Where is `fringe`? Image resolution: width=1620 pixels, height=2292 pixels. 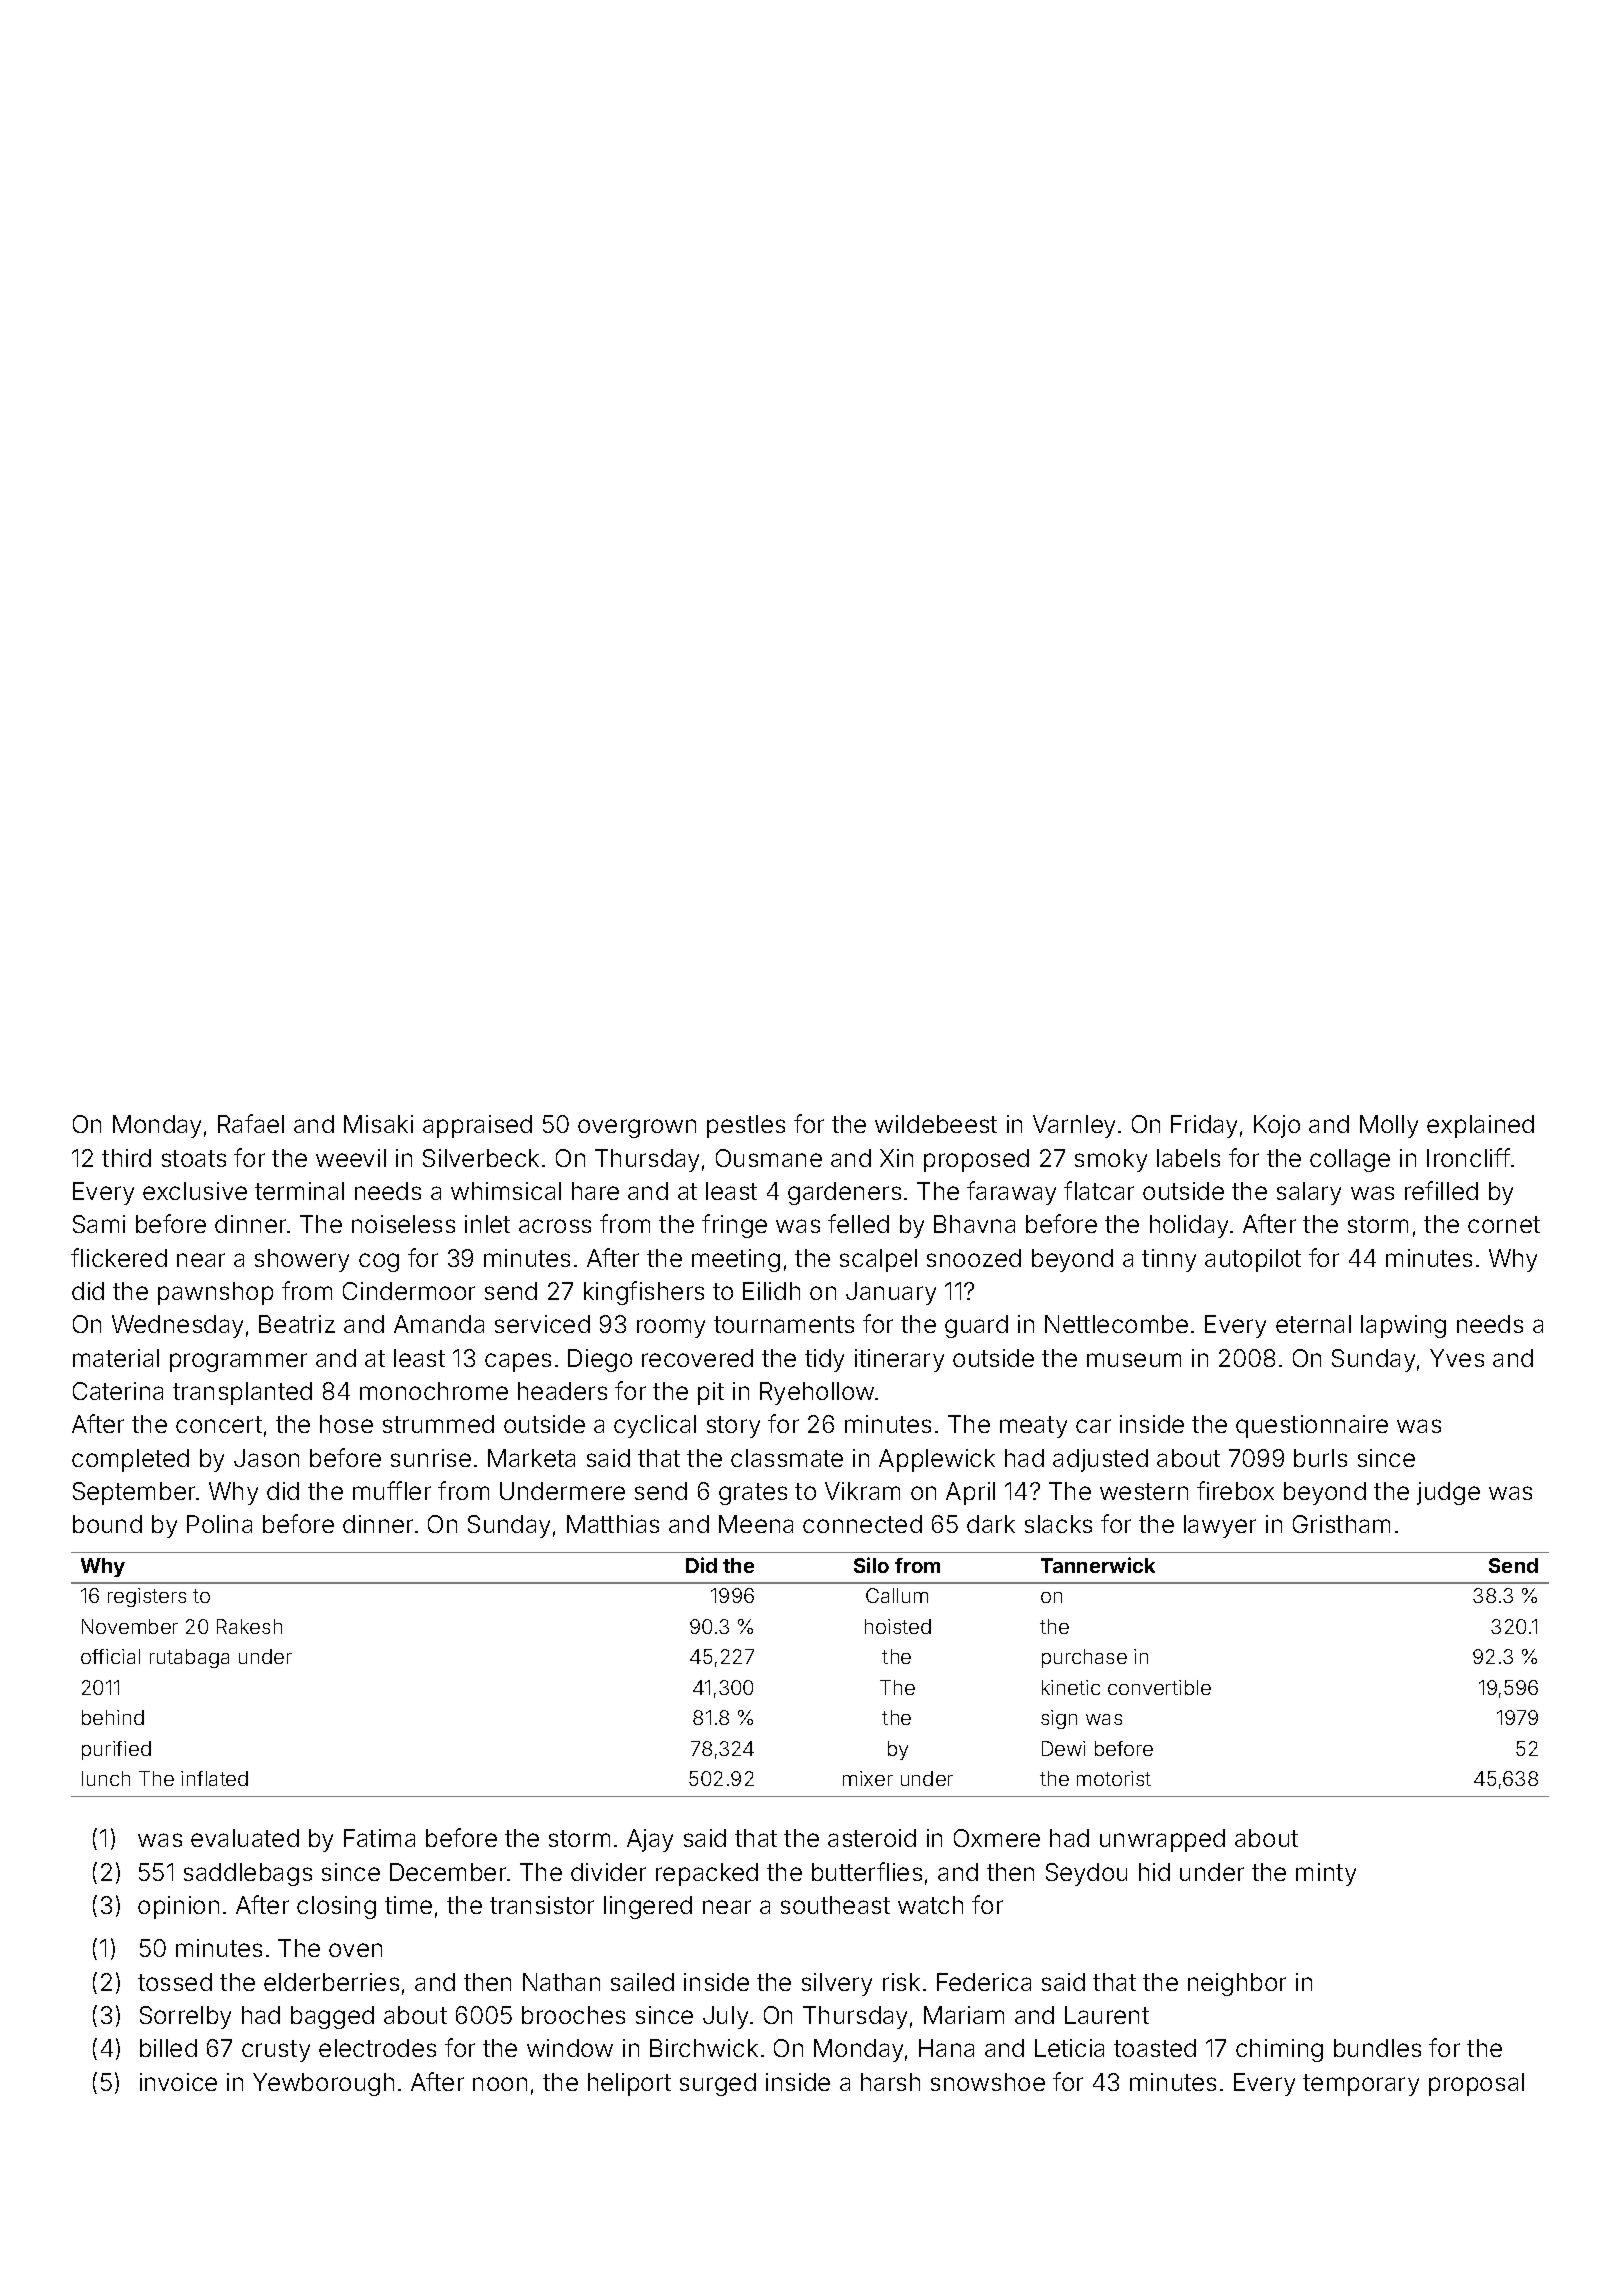
fringe is located at coordinates (734, 1226).
